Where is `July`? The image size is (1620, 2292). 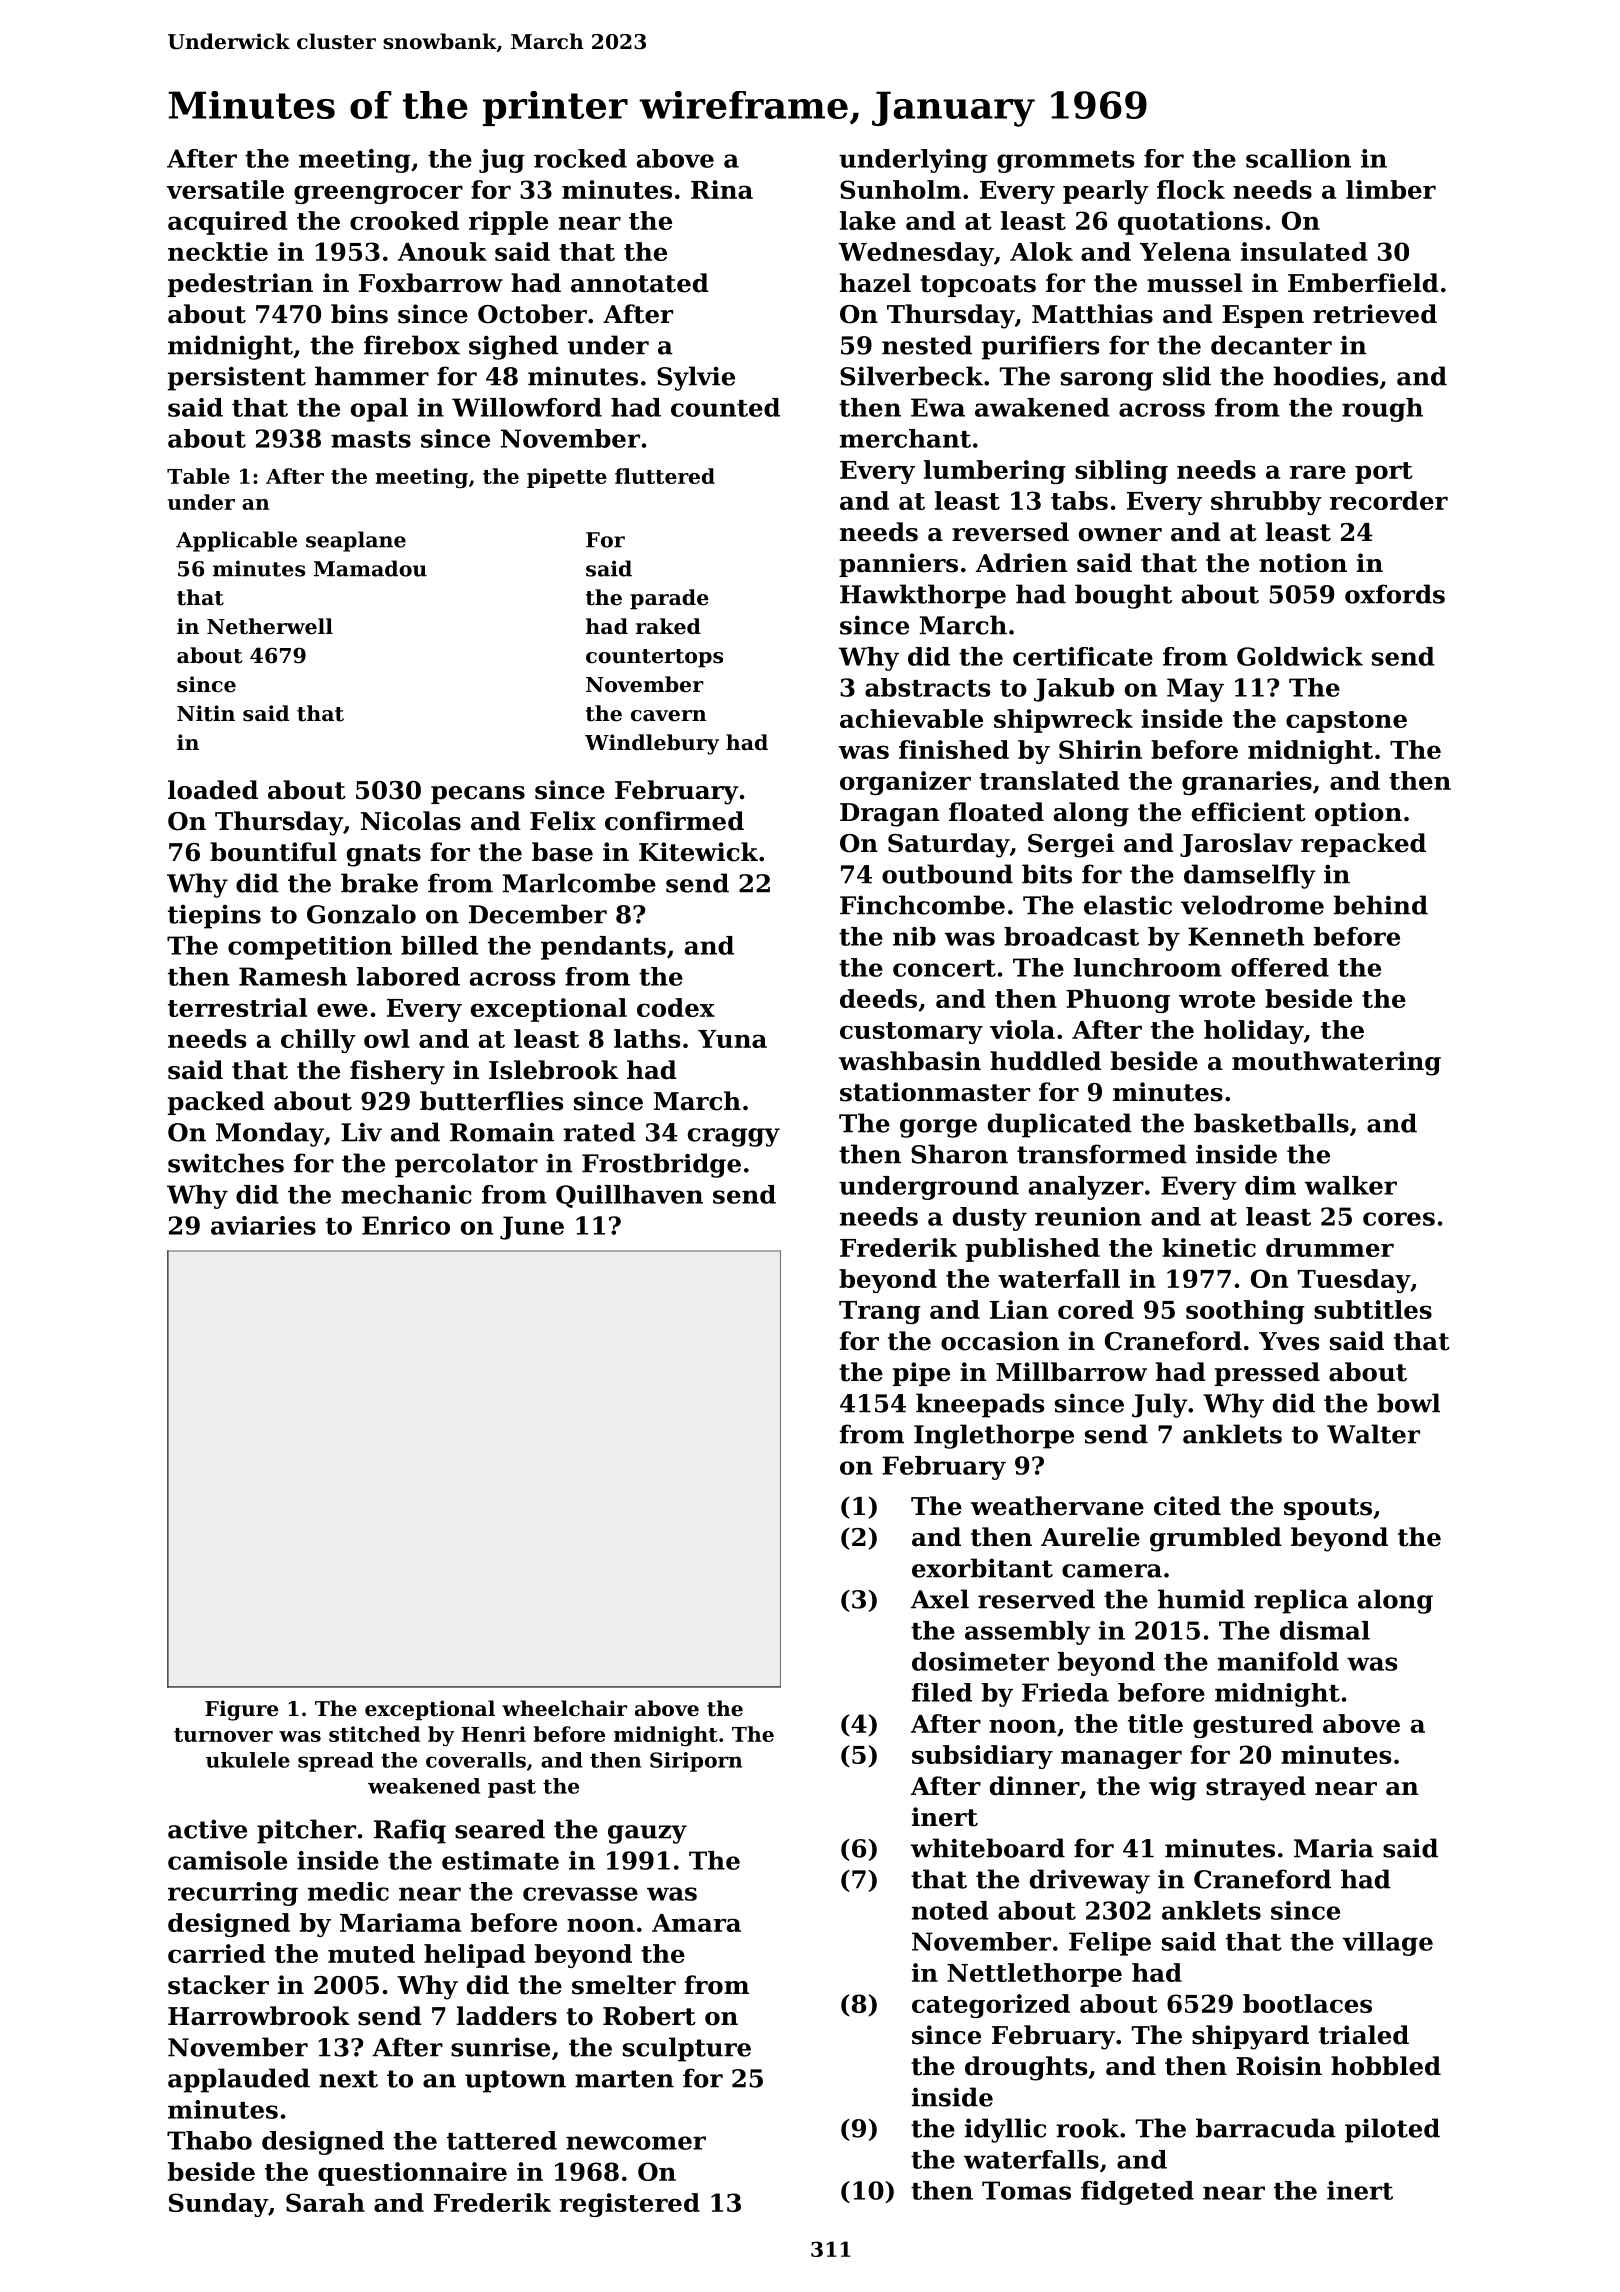 July is located at coordinates (1160, 1405).
